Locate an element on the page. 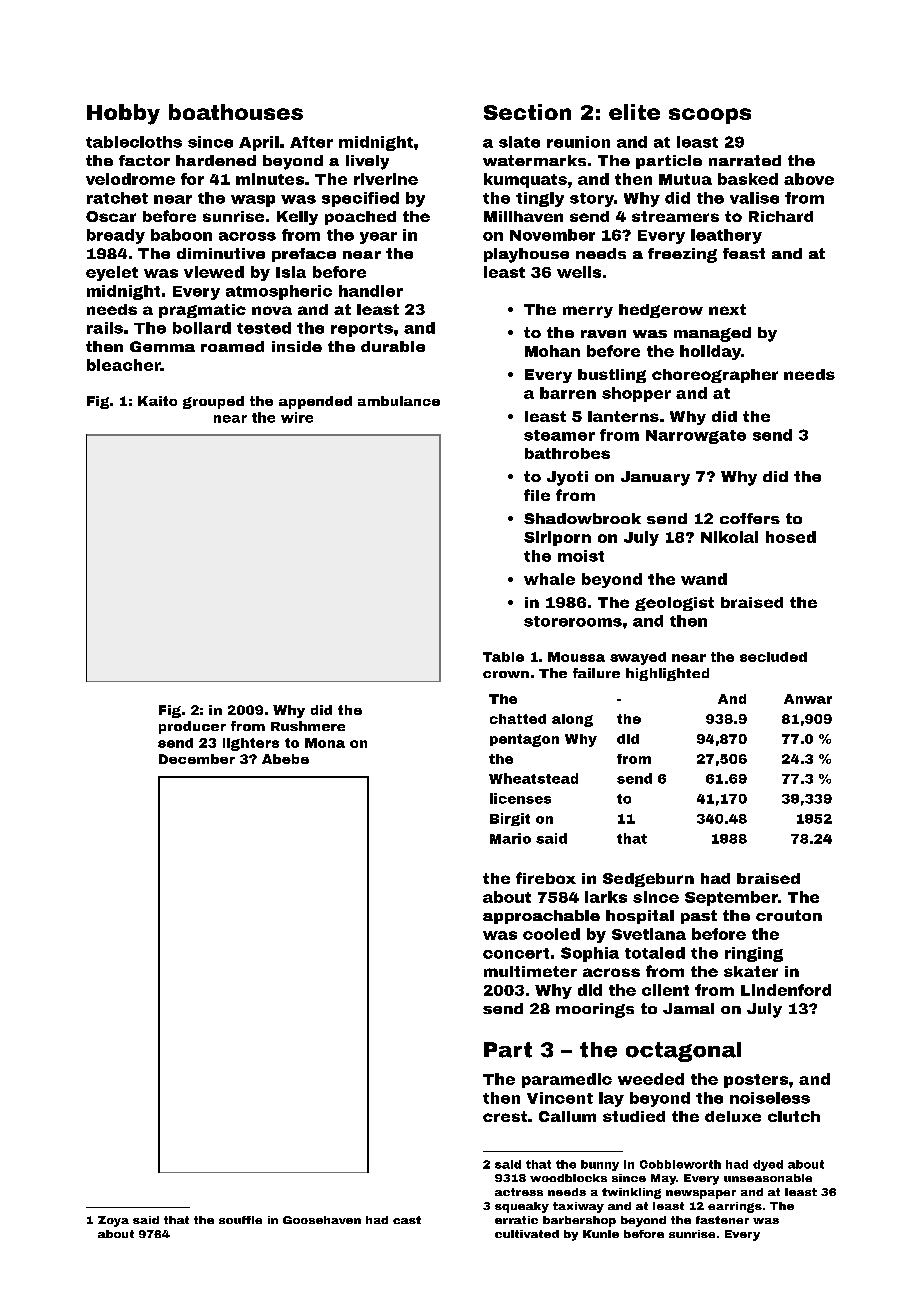 The image size is (924, 1314). Mutua is located at coordinates (685, 179).
